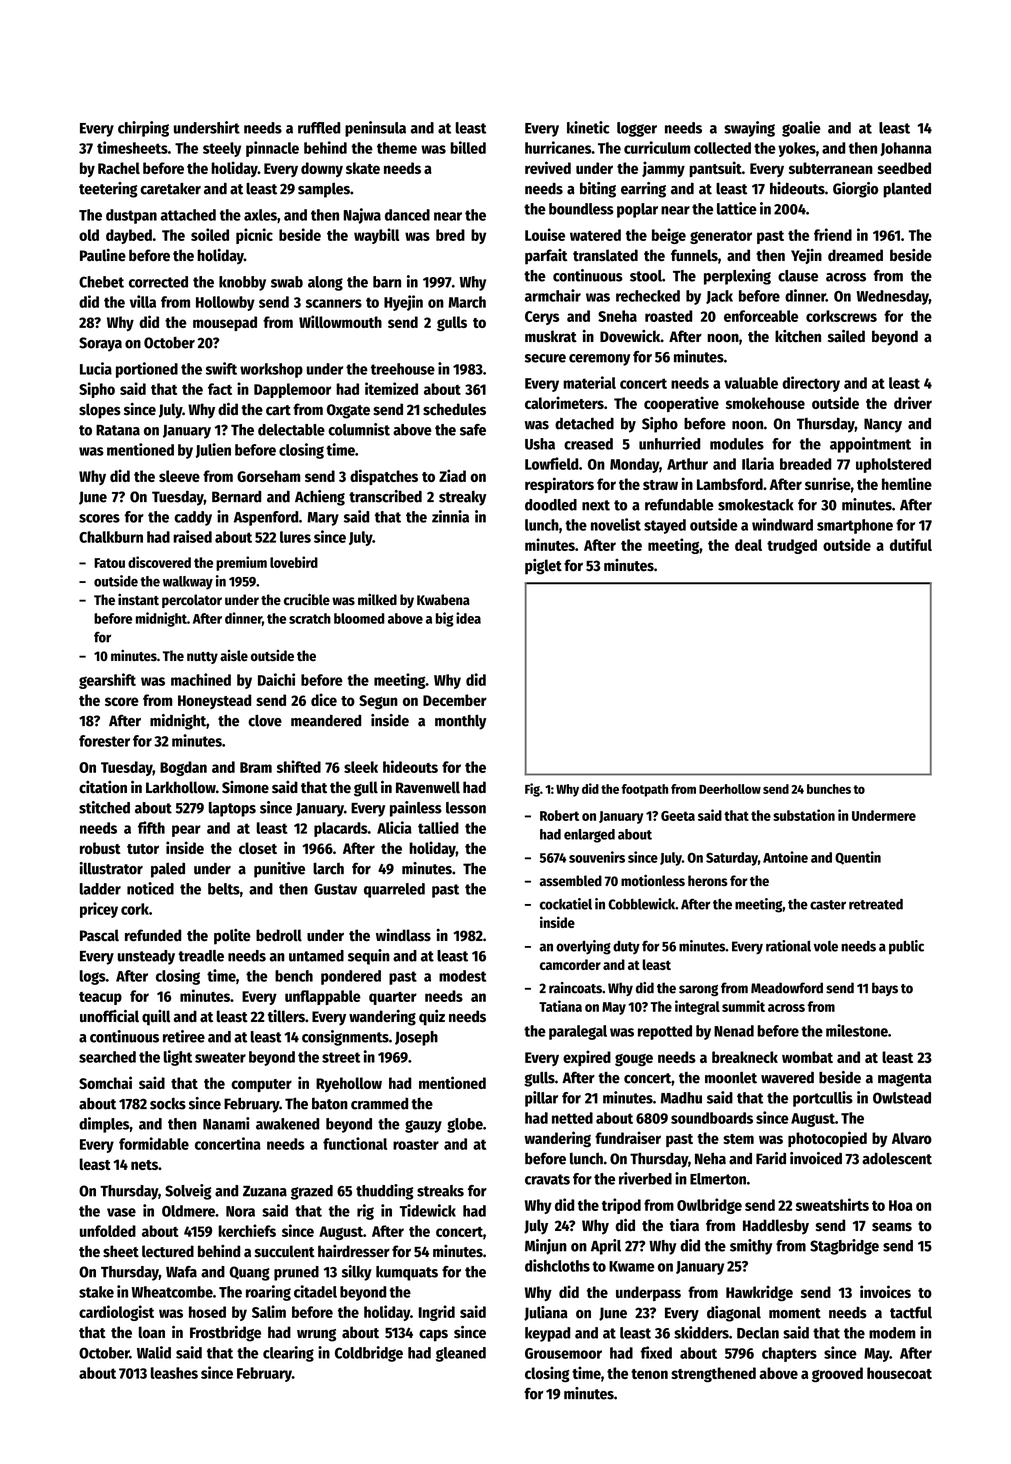 The image size is (1011, 1464). What do you see at coordinates (100, 411) in the screenshot?
I see `slopes` at bounding box center [100, 411].
